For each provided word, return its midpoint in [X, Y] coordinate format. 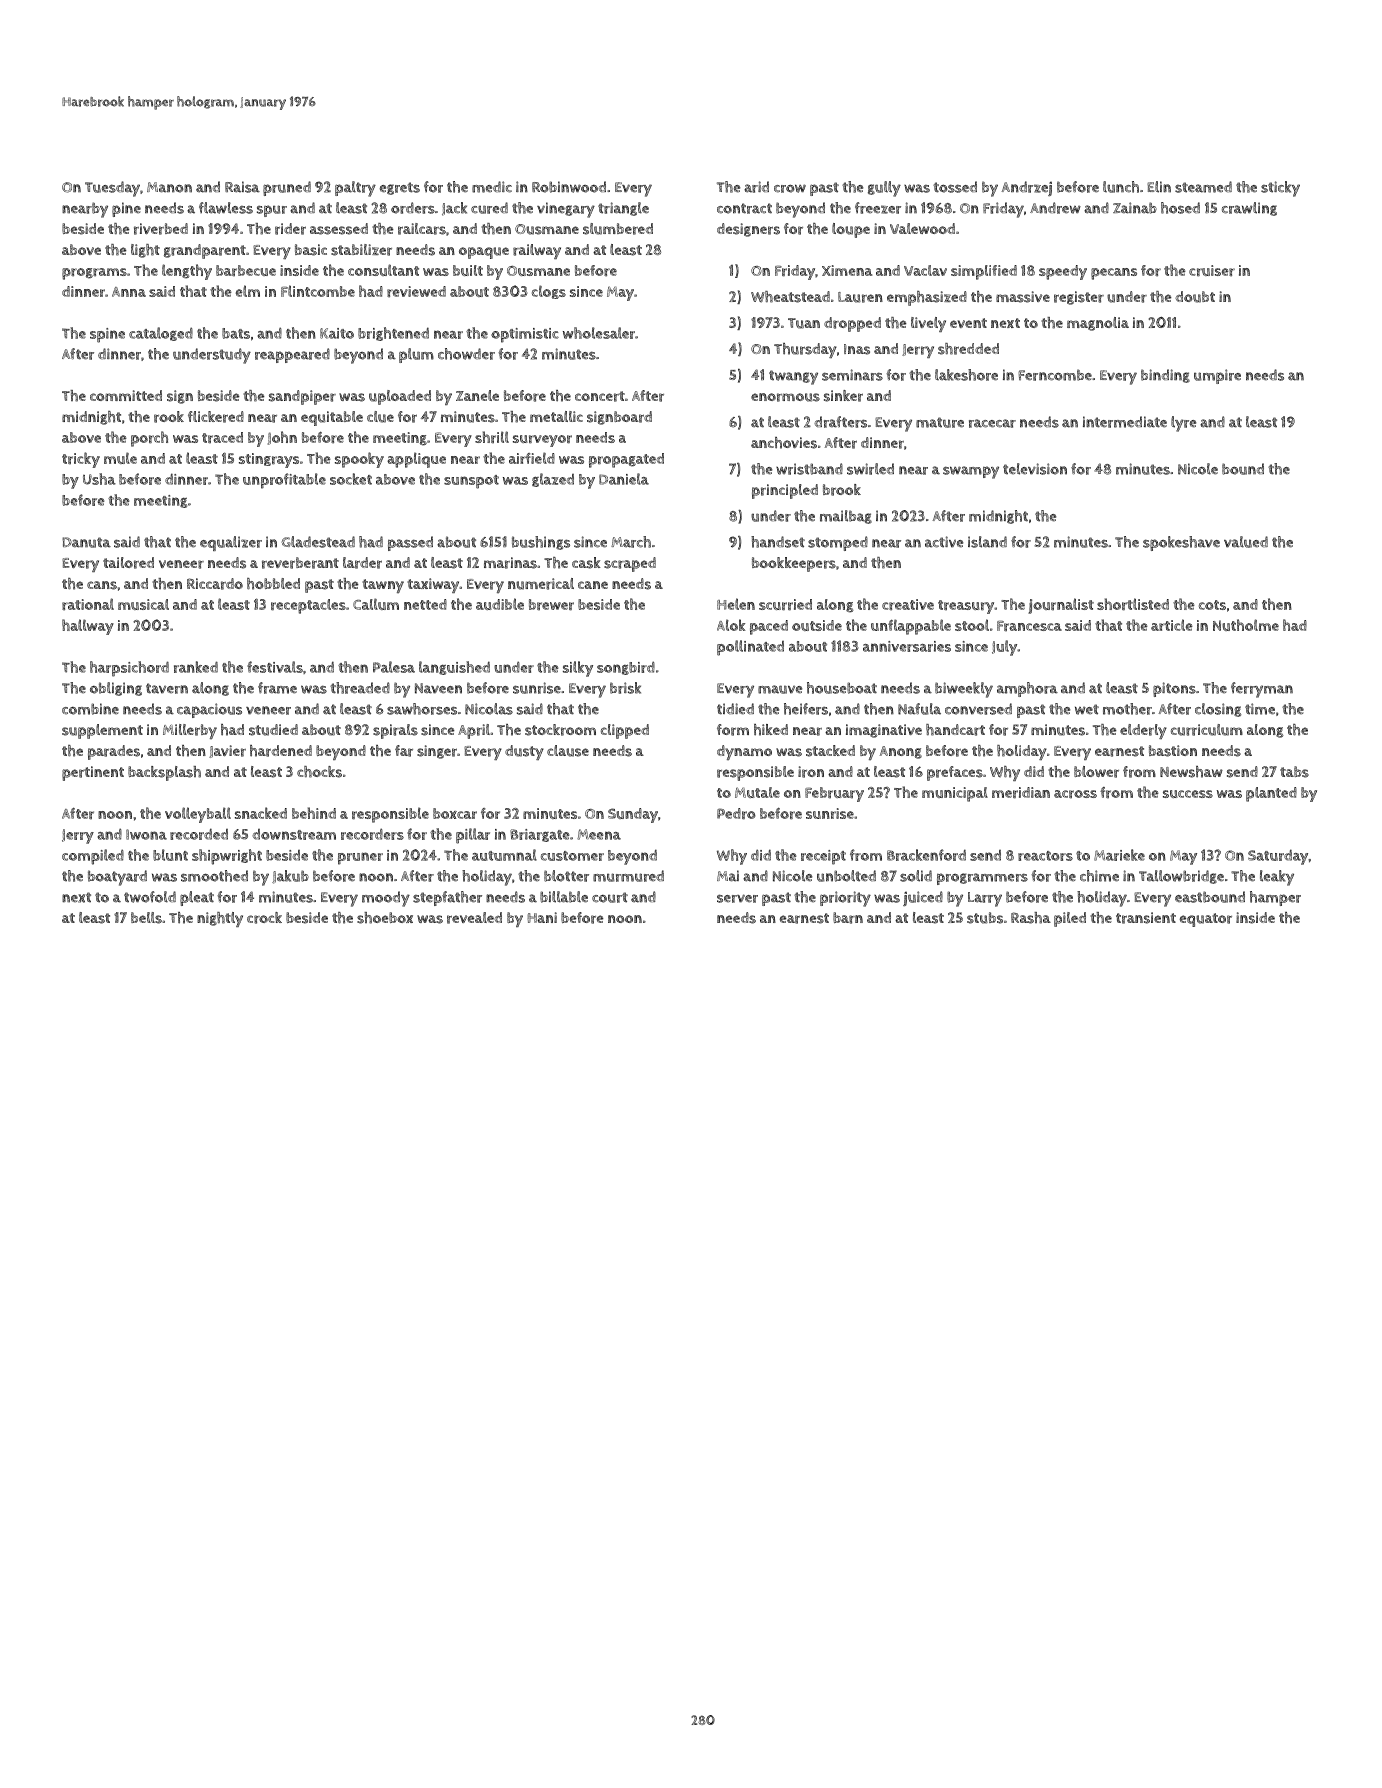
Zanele [477, 395]
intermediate [1125, 422]
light [145, 251]
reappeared [292, 355]
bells [146, 918]
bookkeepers [794, 564]
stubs [985, 918]
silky [578, 669]
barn [848, 918]
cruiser [1212, 271]
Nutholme [1246, 625]
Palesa [394, 667]
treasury [966, 607]
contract [744, 208]
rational [88, 604]
